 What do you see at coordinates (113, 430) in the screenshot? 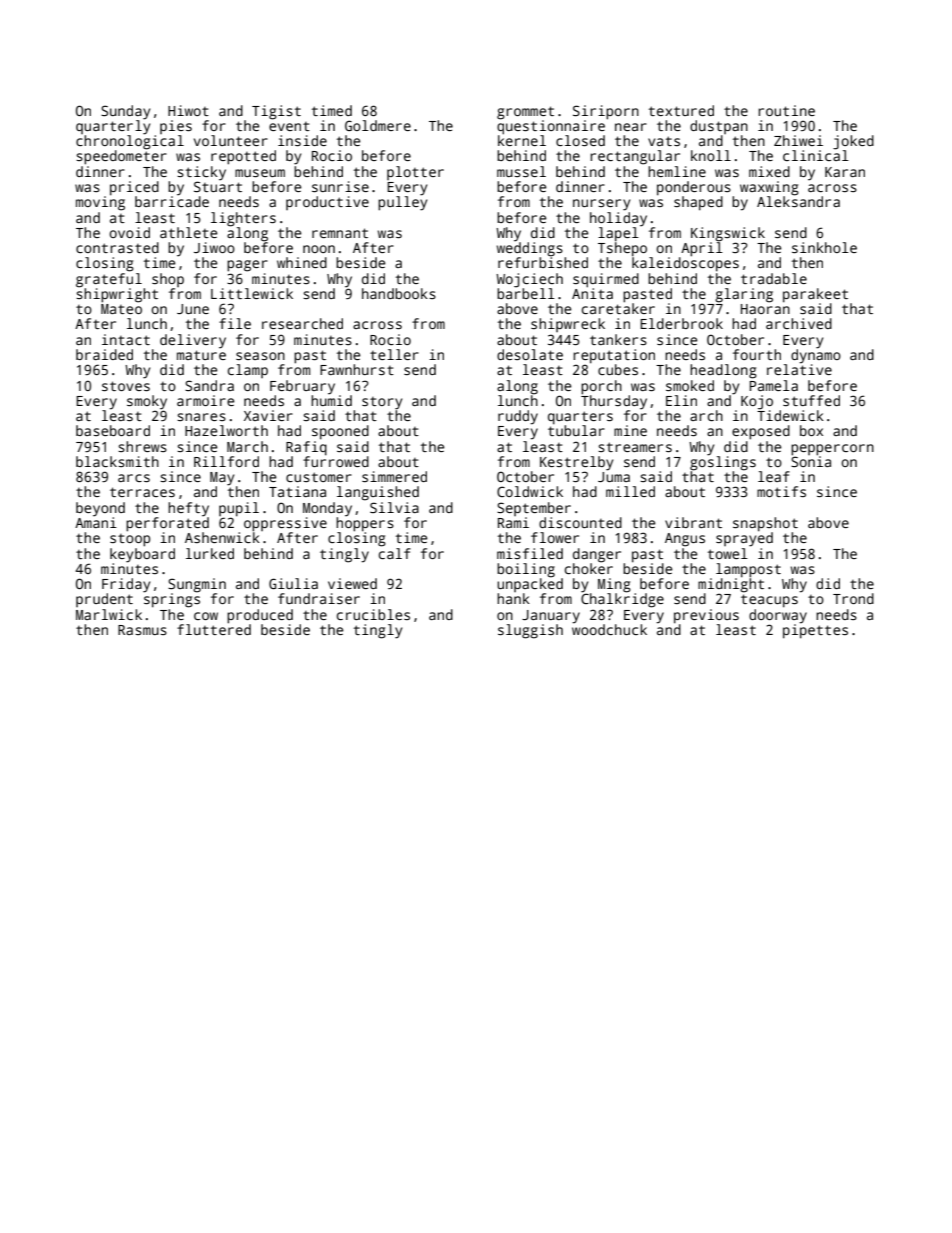
I see `baseboard` at bounding box center [113, 430].
